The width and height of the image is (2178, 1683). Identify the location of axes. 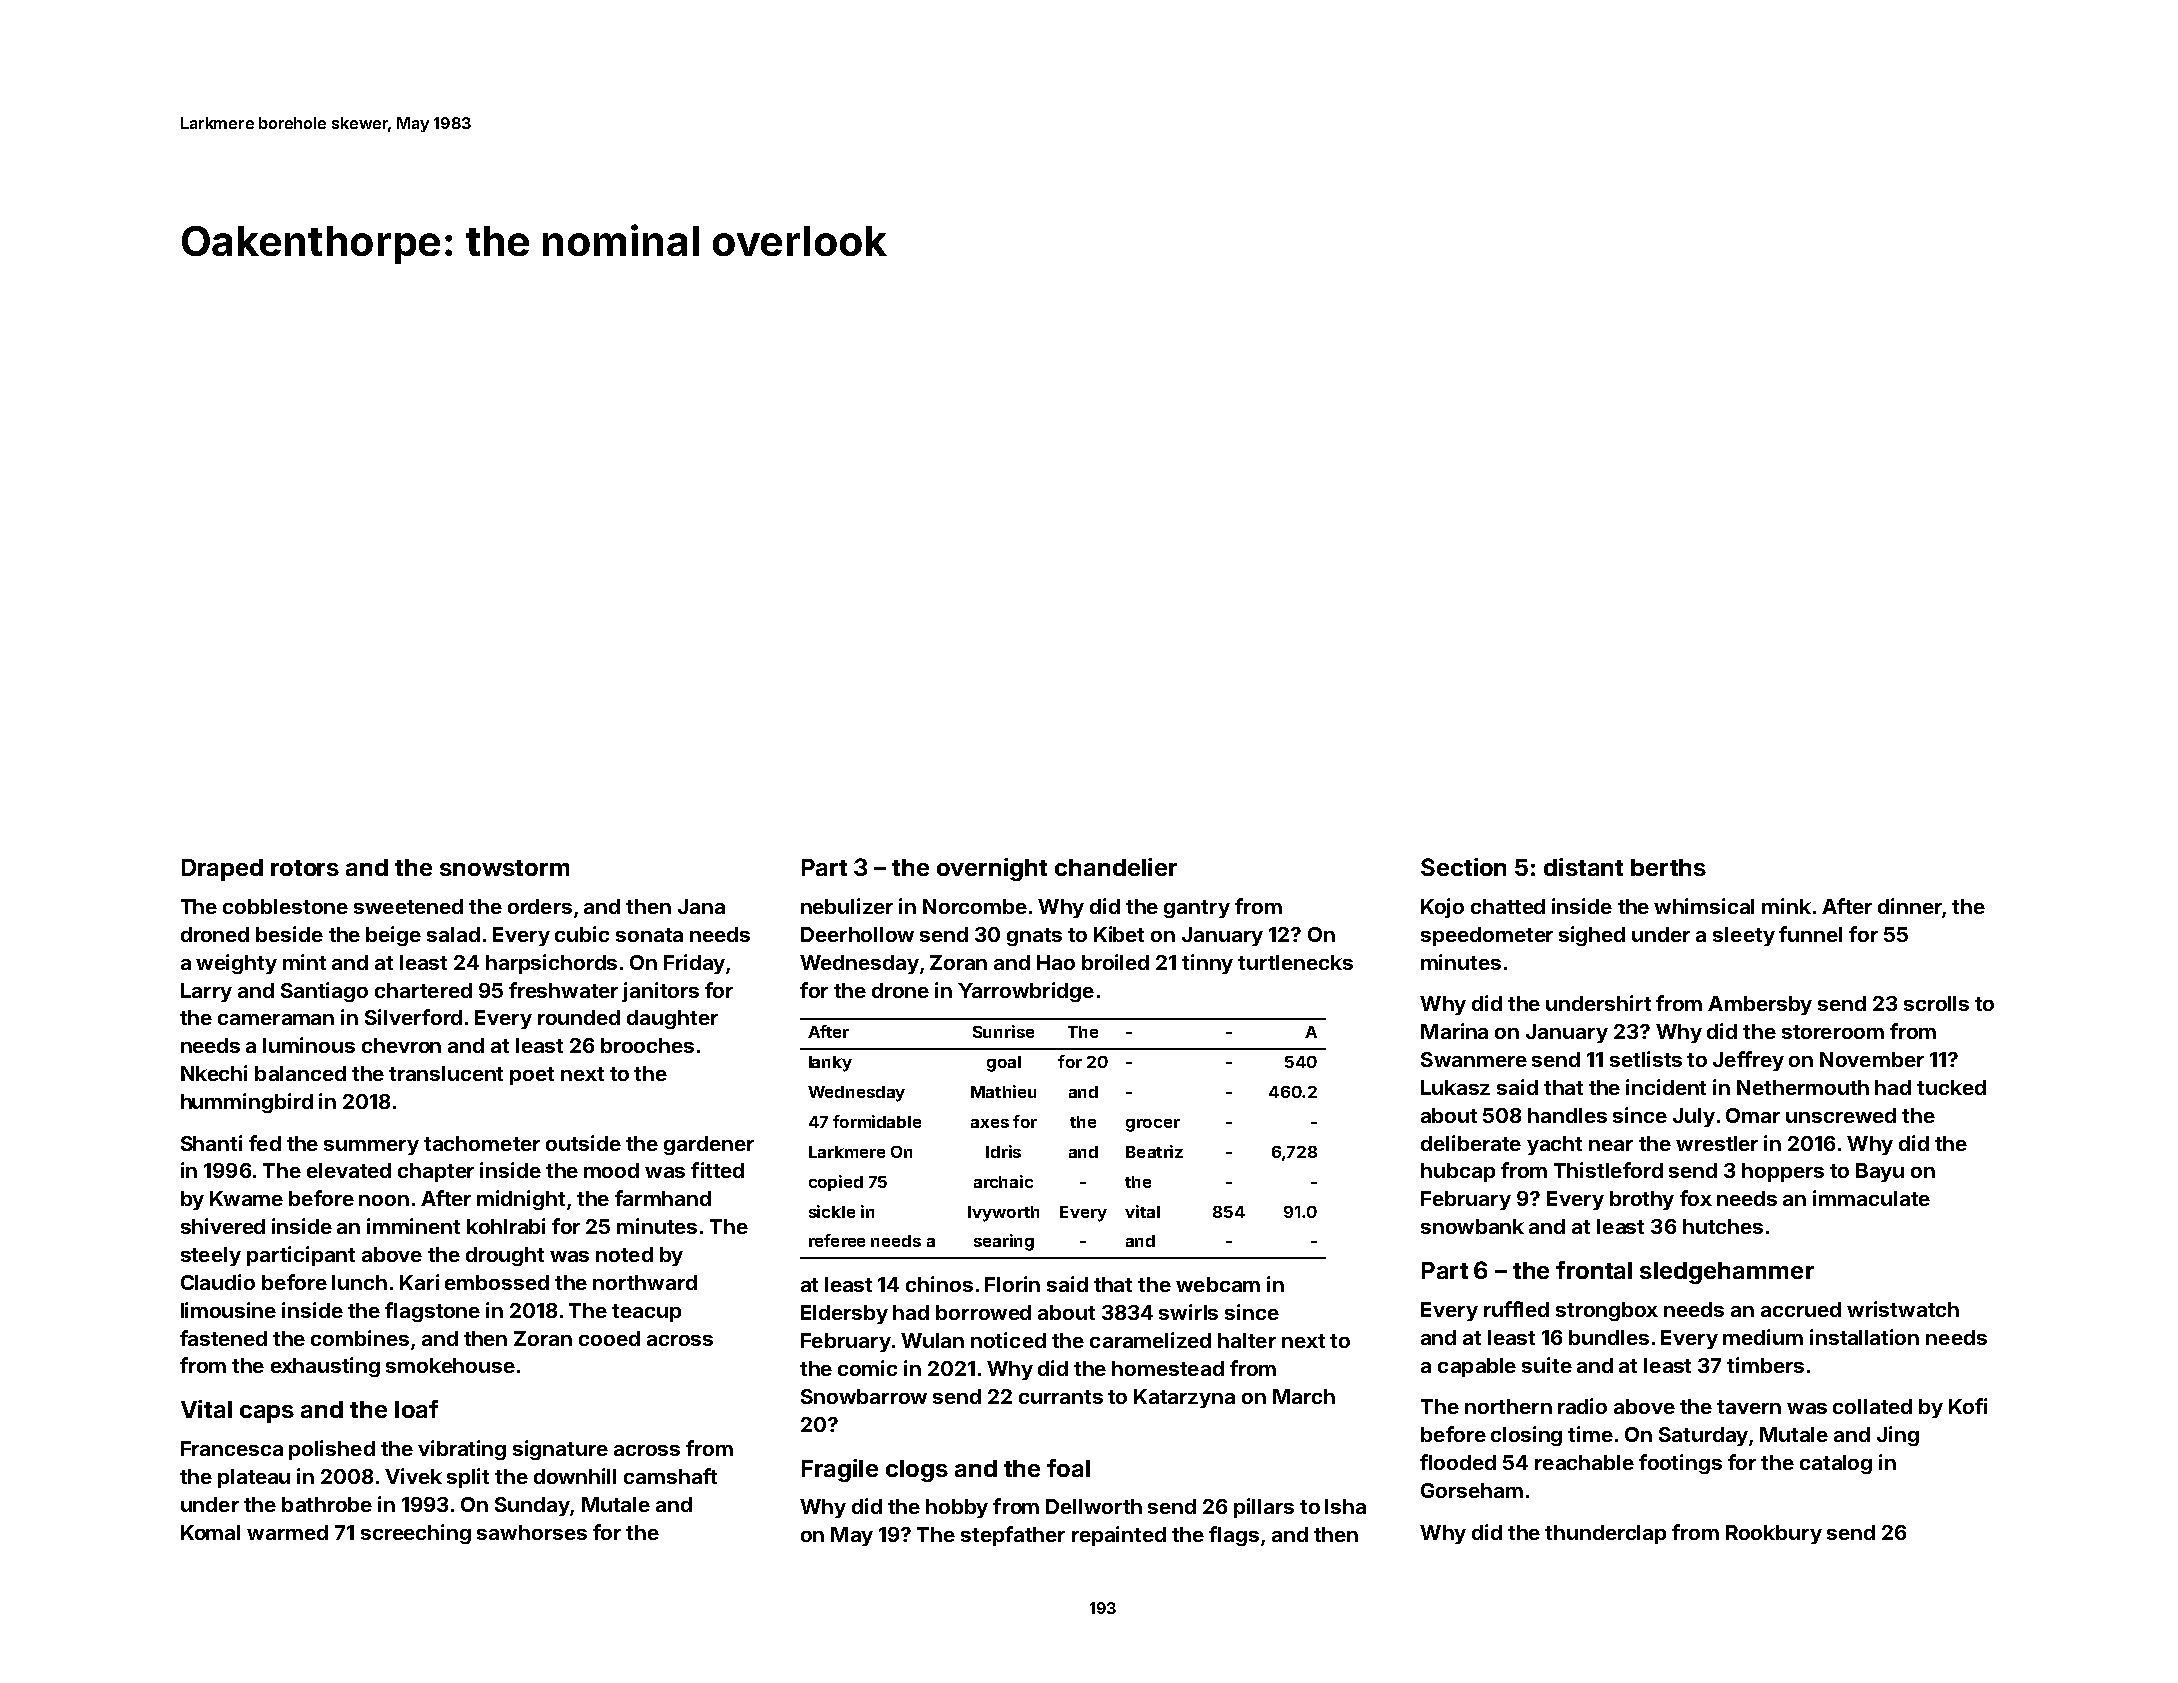
(990, 1123).
